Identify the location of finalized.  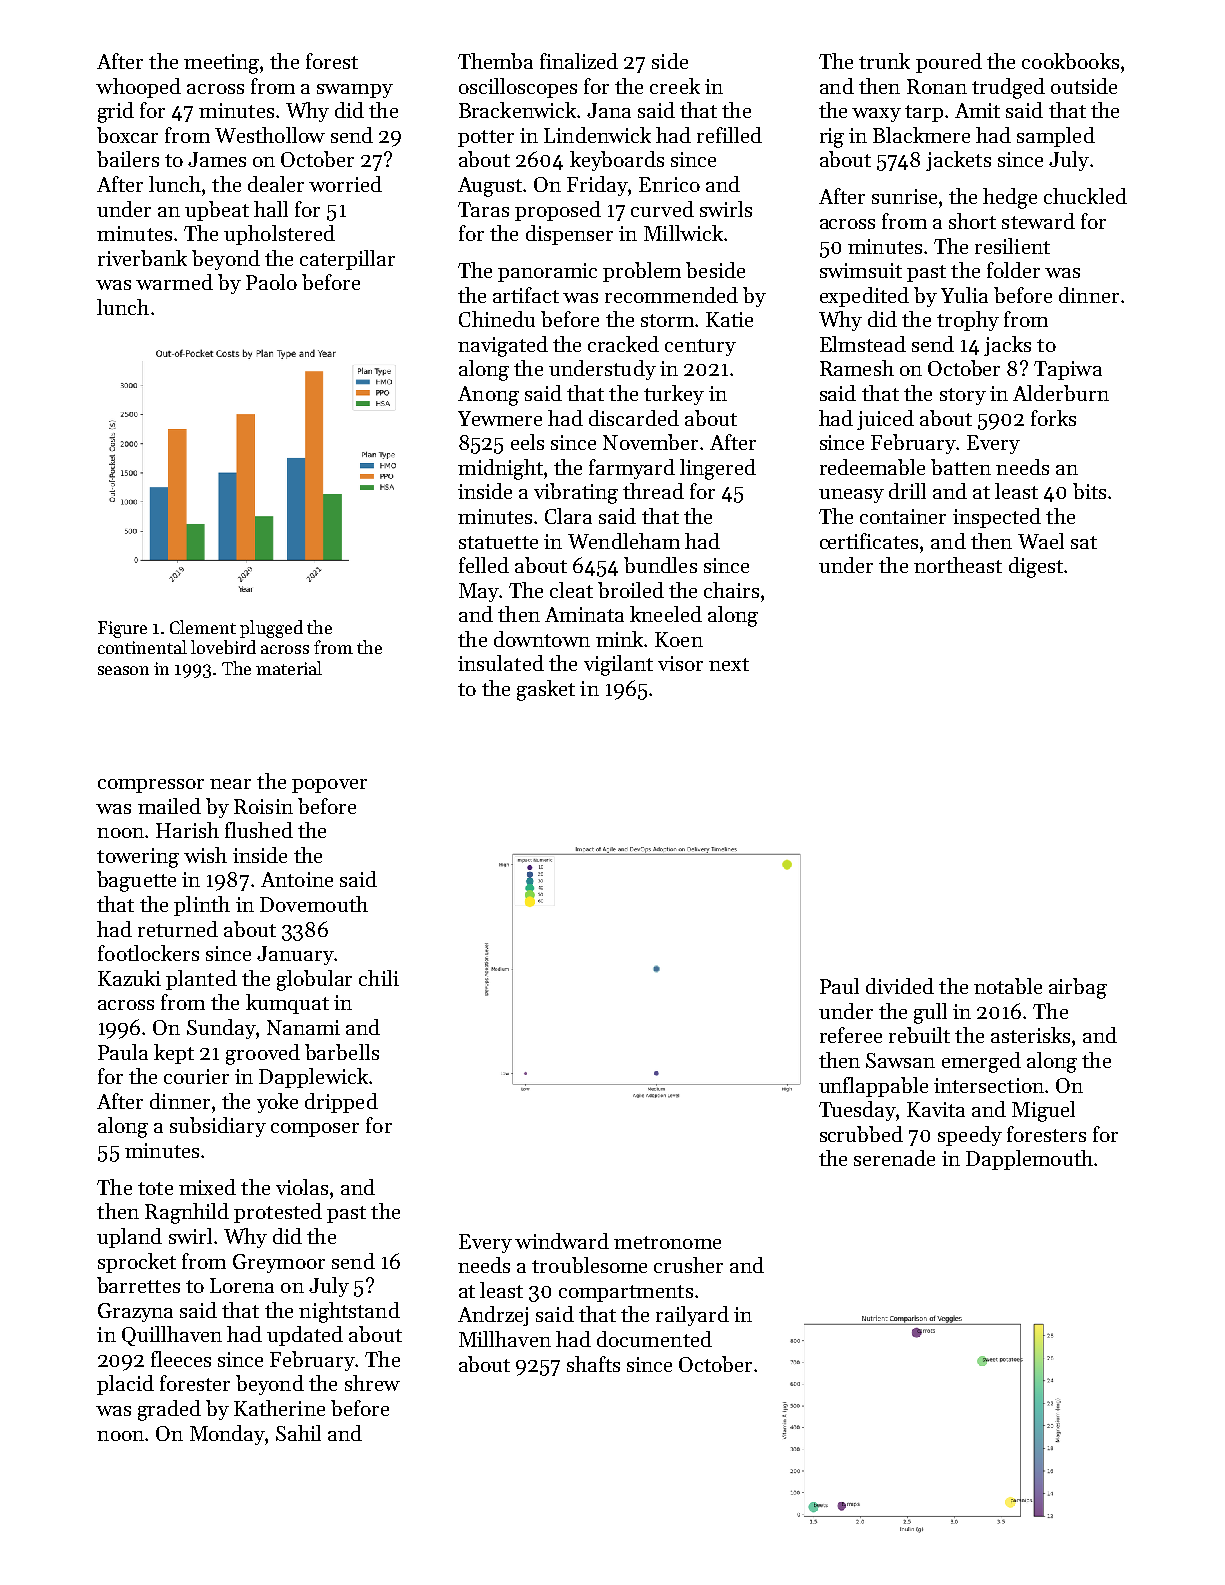
(579, 61).
